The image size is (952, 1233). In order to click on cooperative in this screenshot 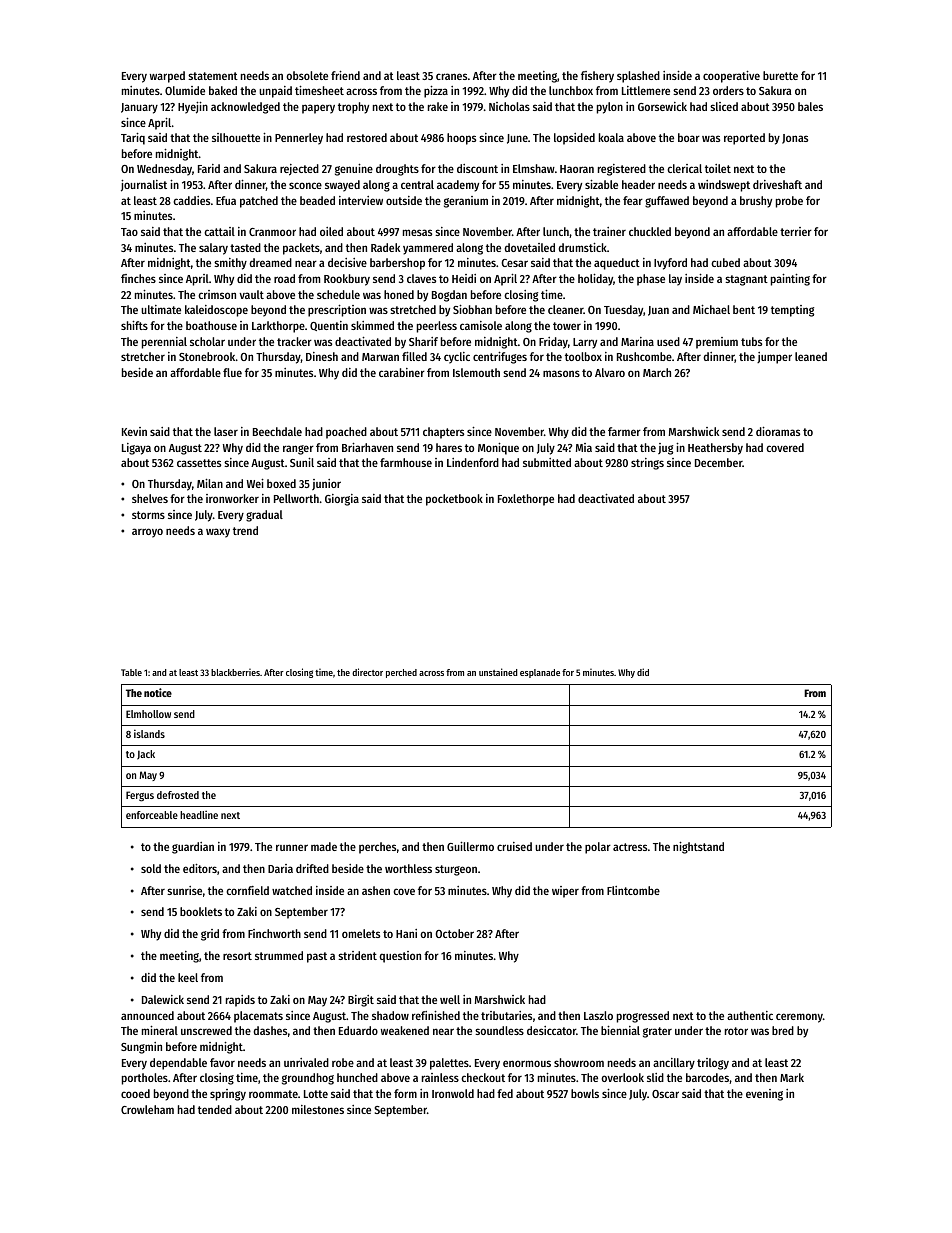, I will do `click(731, 77)`.
